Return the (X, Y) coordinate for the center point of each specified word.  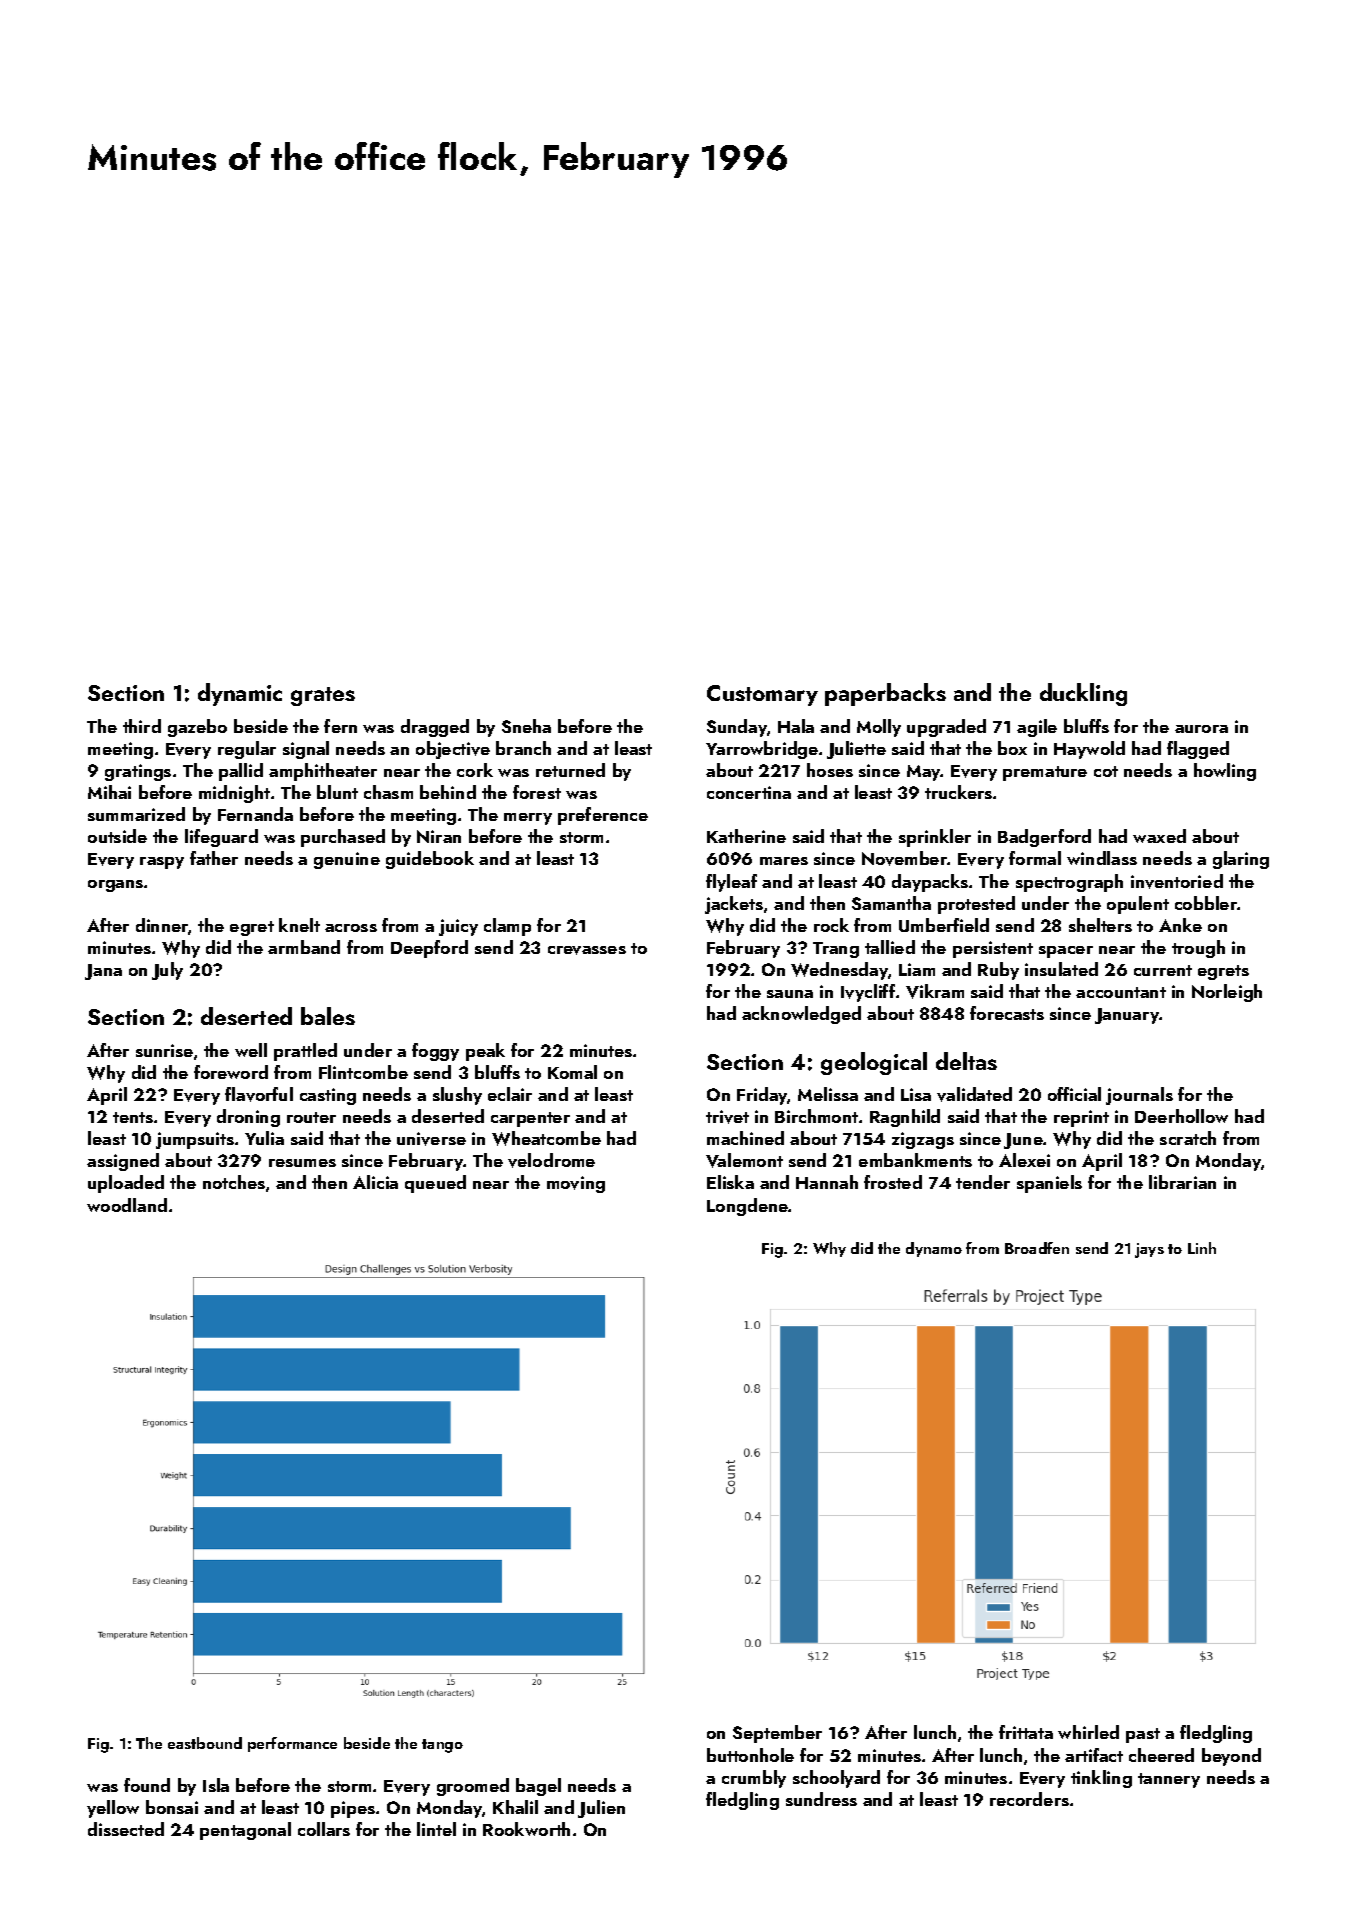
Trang (836, 950)
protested (976, 905)
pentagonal (245, 1831)
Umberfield (944, 925)
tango (442, 1746)
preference (603, 816)
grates (323, 696)
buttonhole (750, 1755)
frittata (1026, 1732)
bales (328, 1016)
